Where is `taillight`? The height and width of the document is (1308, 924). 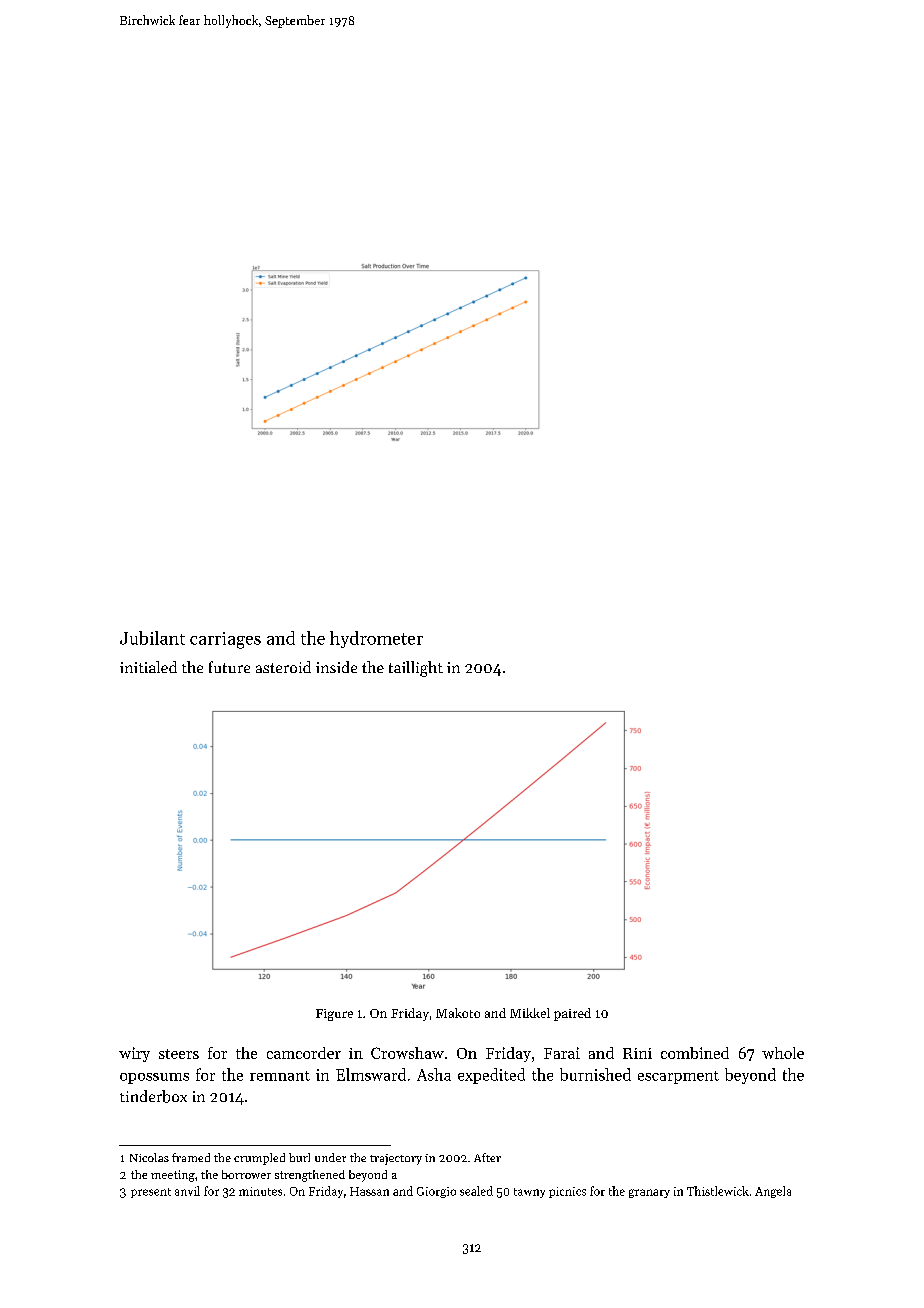
taillight is located at coordinates (416, 669).
